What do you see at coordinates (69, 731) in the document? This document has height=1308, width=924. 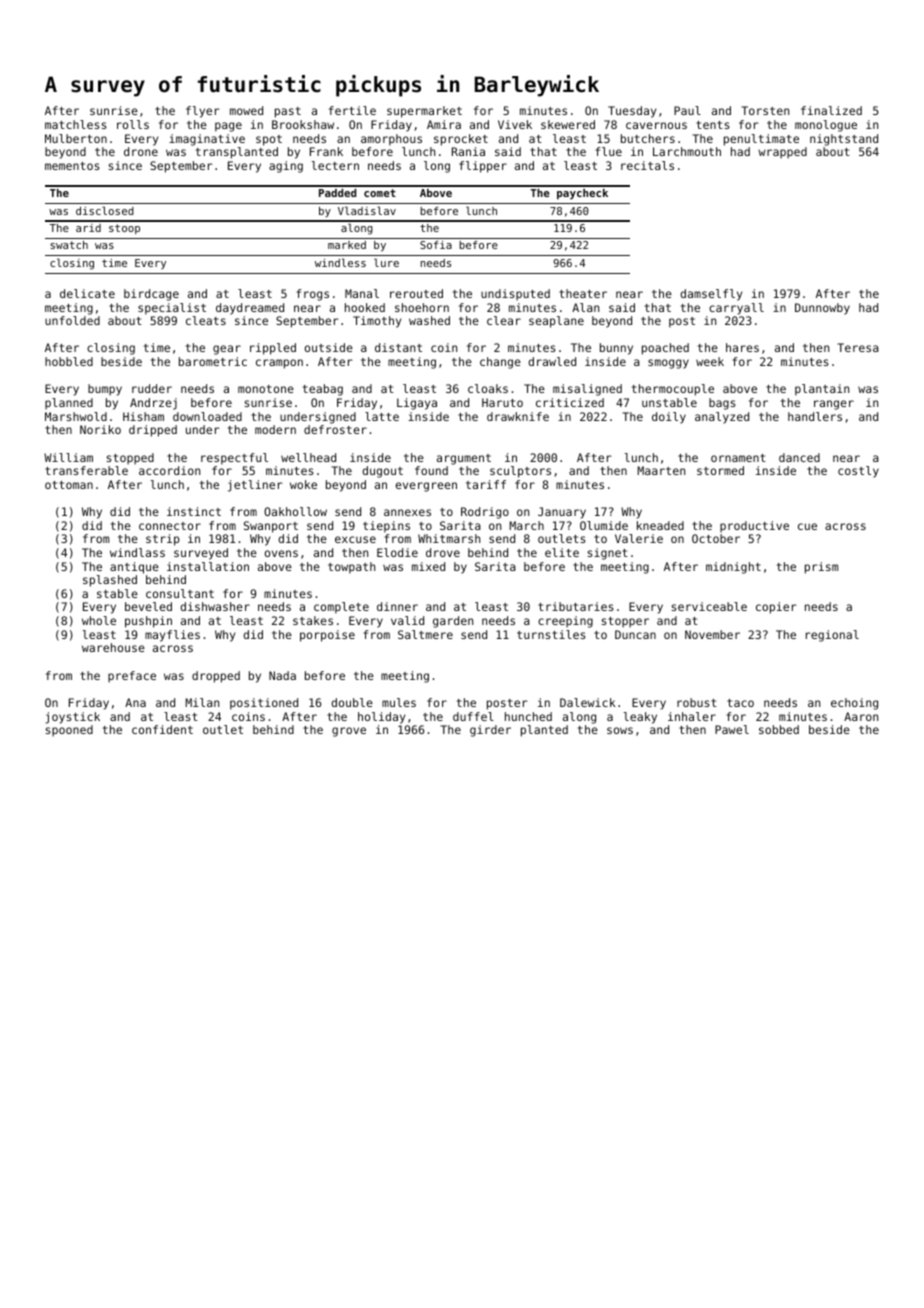 I see `spooned` at bounding box center [69, 731].
